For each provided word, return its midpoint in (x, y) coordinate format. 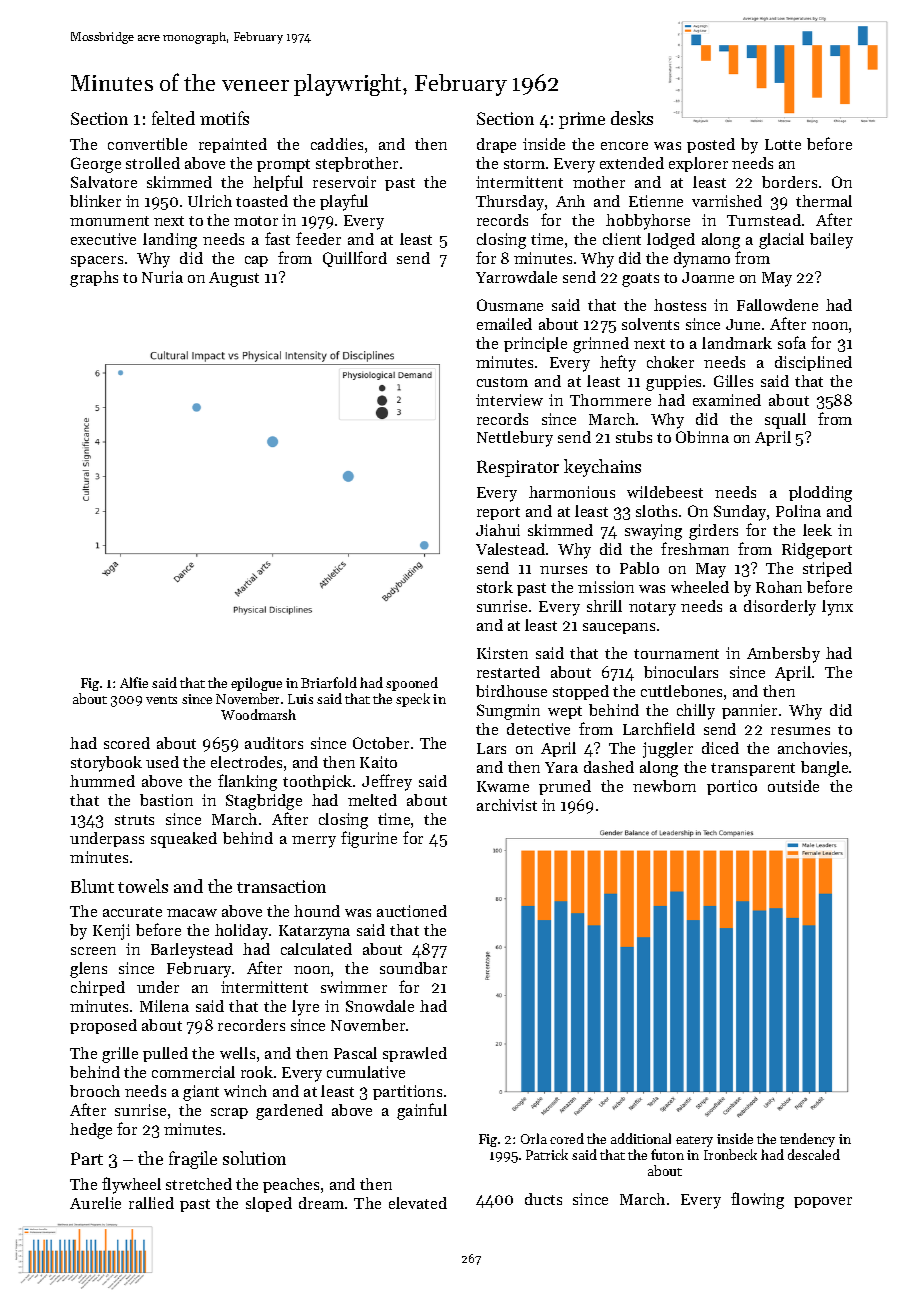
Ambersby (783, 655)
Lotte (783, 144)
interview (509, 400)
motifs (224, 118)
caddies (337, 144)
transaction (281, 886)
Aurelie (95, 1203)
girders (713, 532)
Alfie (134, 682)
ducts (543, 1199)
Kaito (378, 762)
